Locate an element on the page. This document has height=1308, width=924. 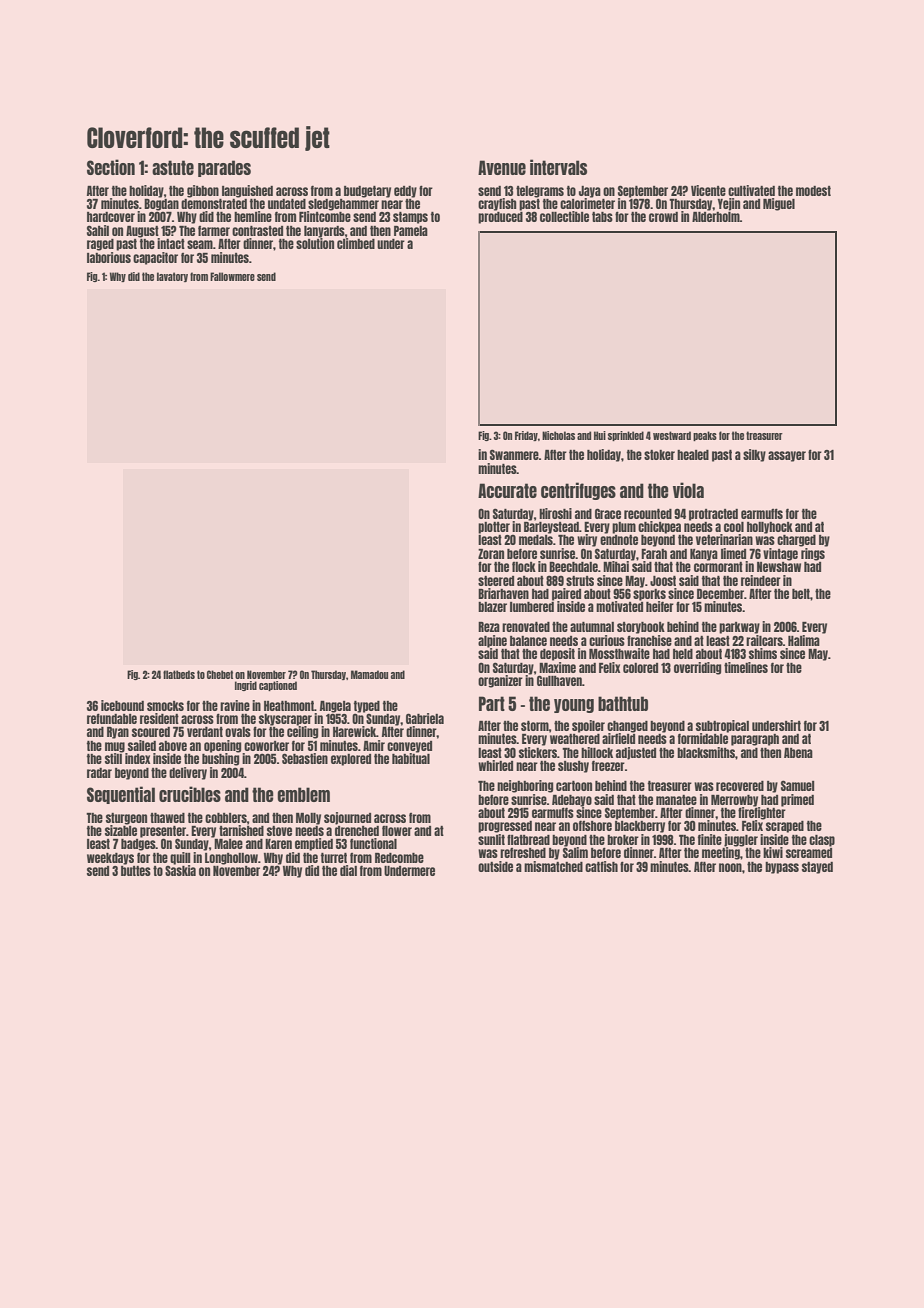
dial is located at coordinates (348, 870).
